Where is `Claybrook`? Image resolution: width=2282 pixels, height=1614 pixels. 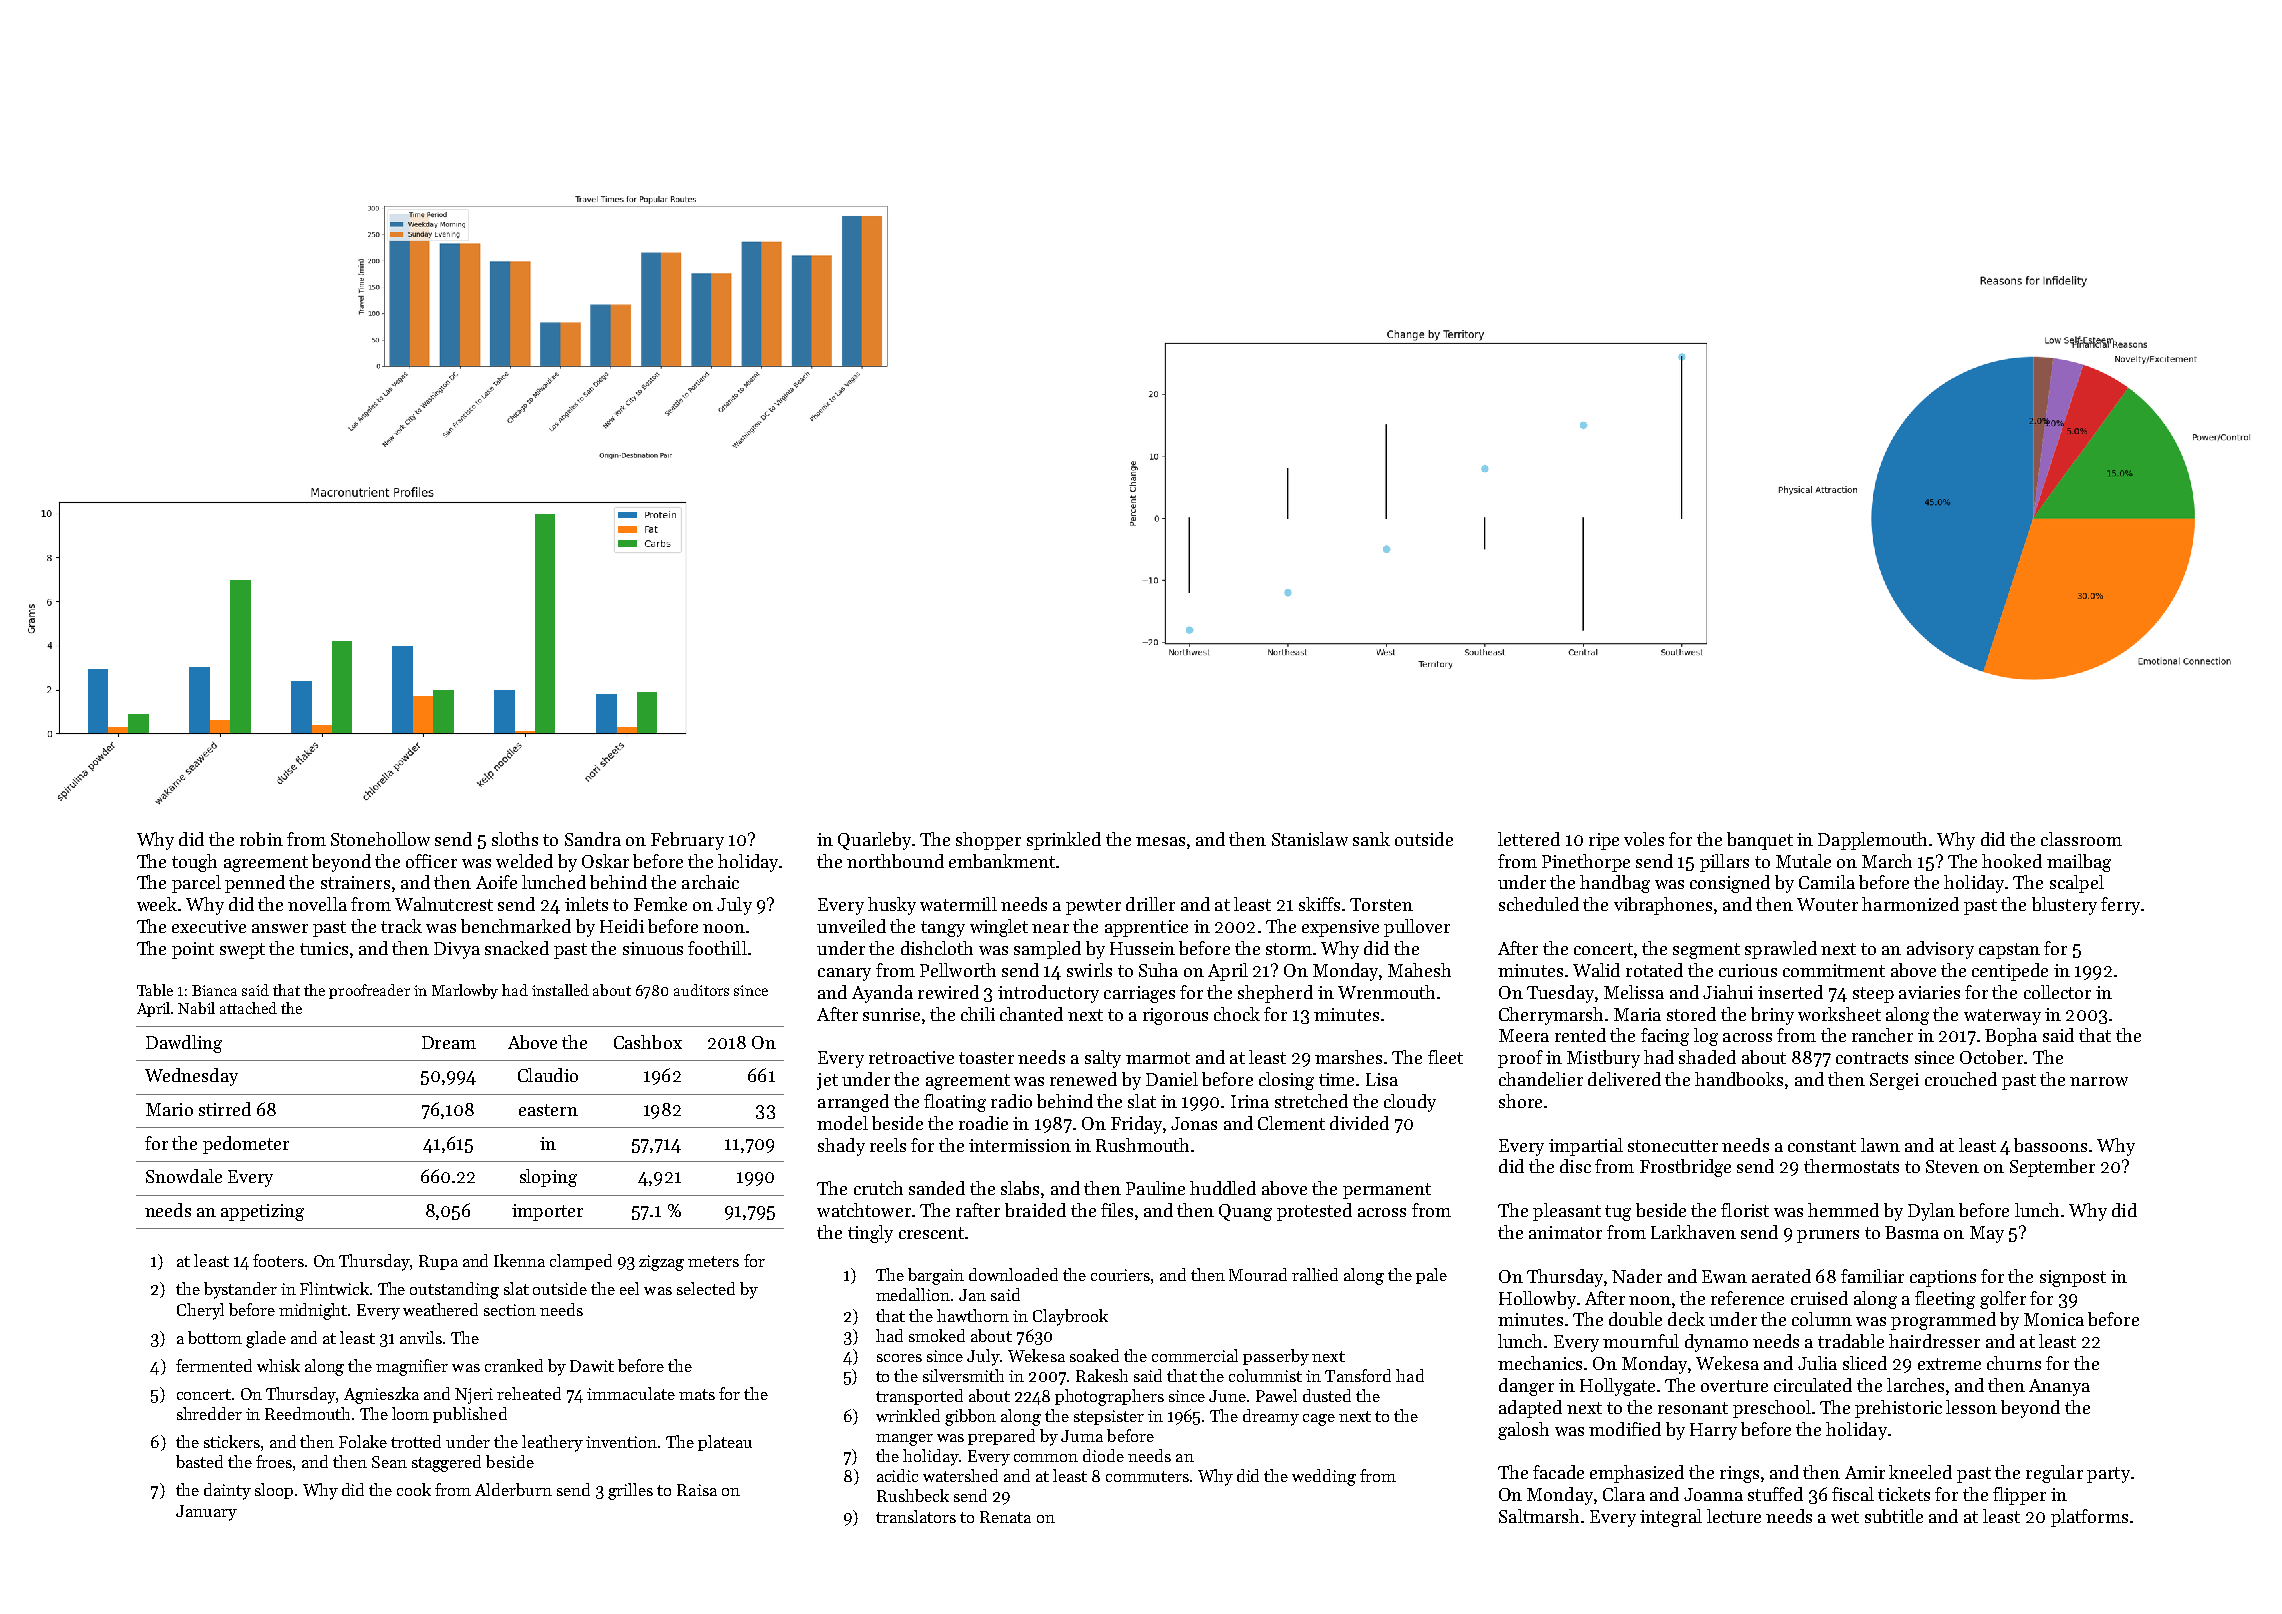
Claybrook is located at coordinates (1070, 1317).
